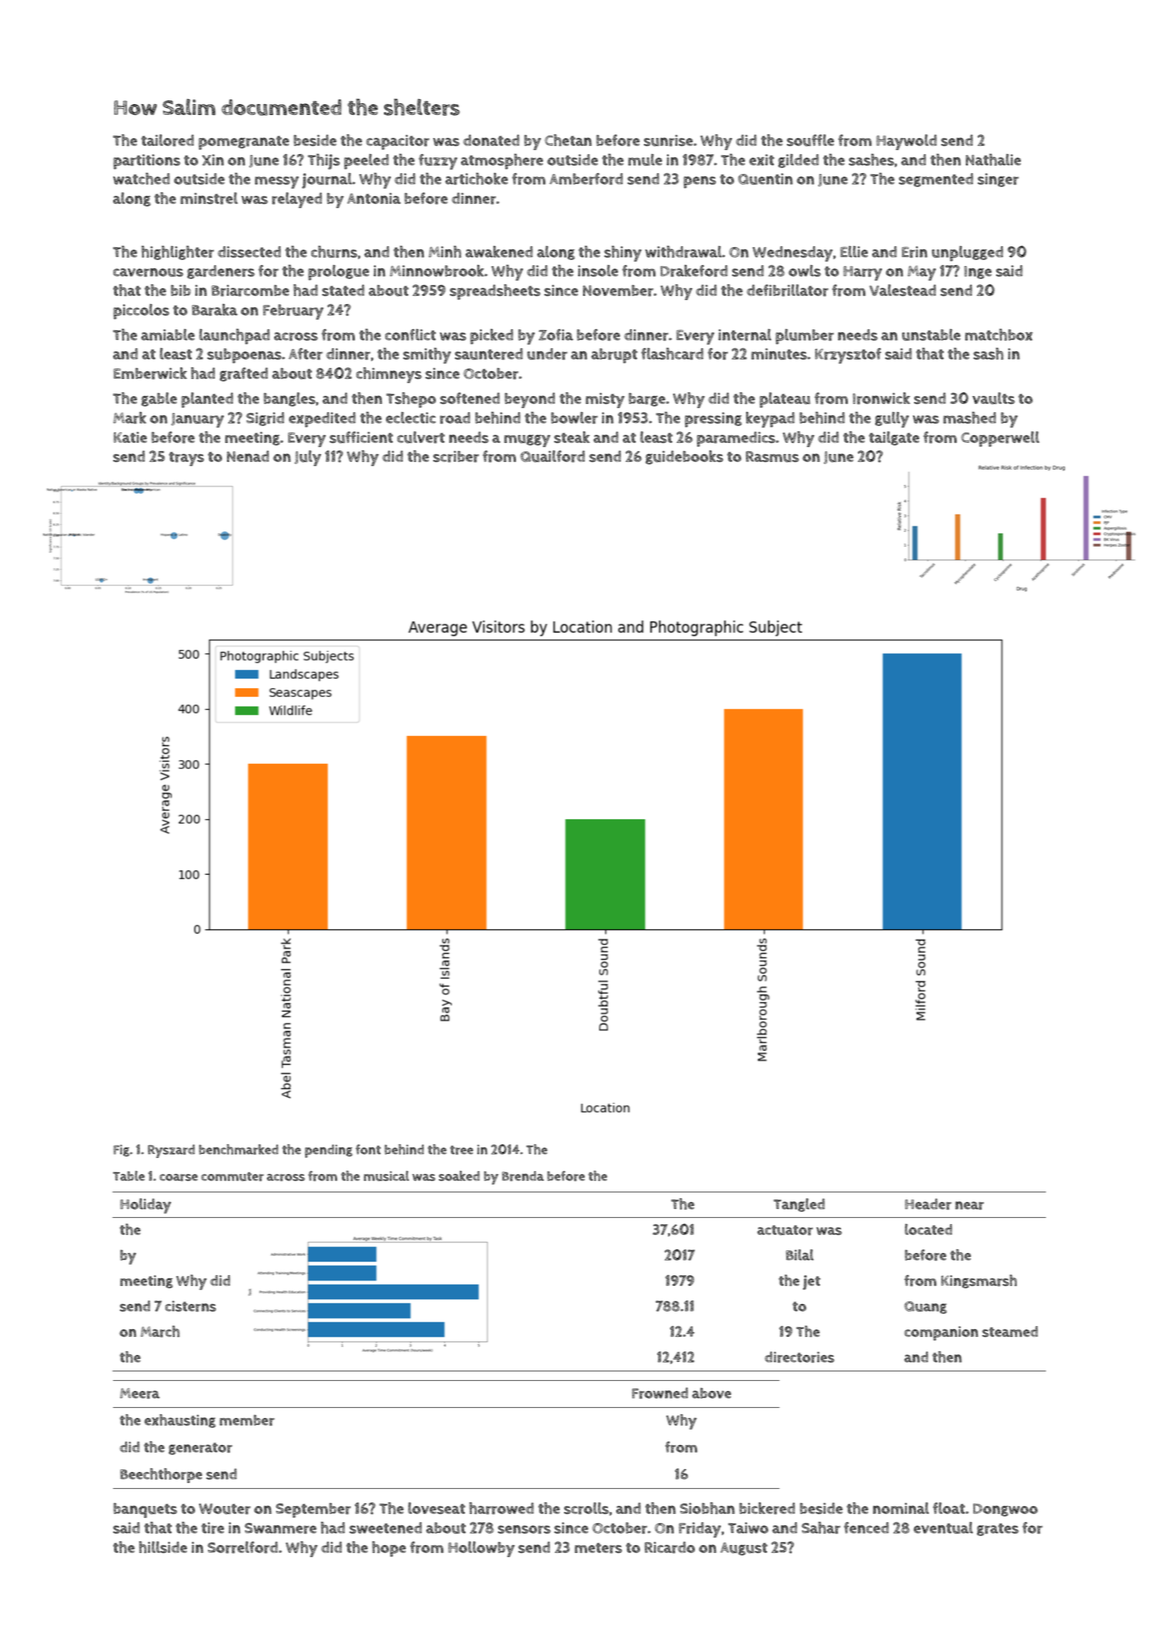 The image size is (1159, 1640). Describe the element at coordinates (799, 1357) in the page. I see `directories` at that location.
